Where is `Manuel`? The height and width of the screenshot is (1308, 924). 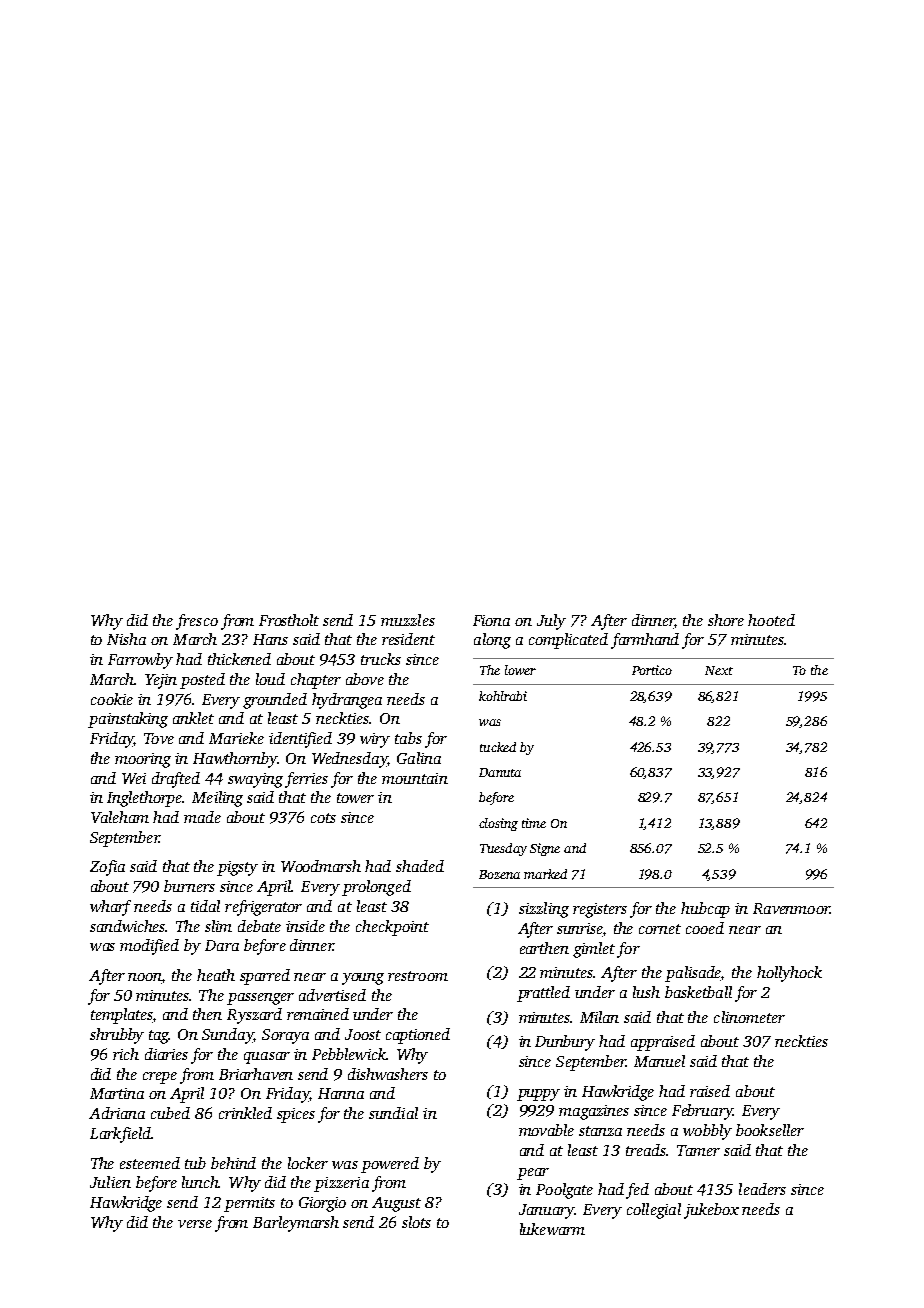
Manuel is located at coordinates (659, 1061).
